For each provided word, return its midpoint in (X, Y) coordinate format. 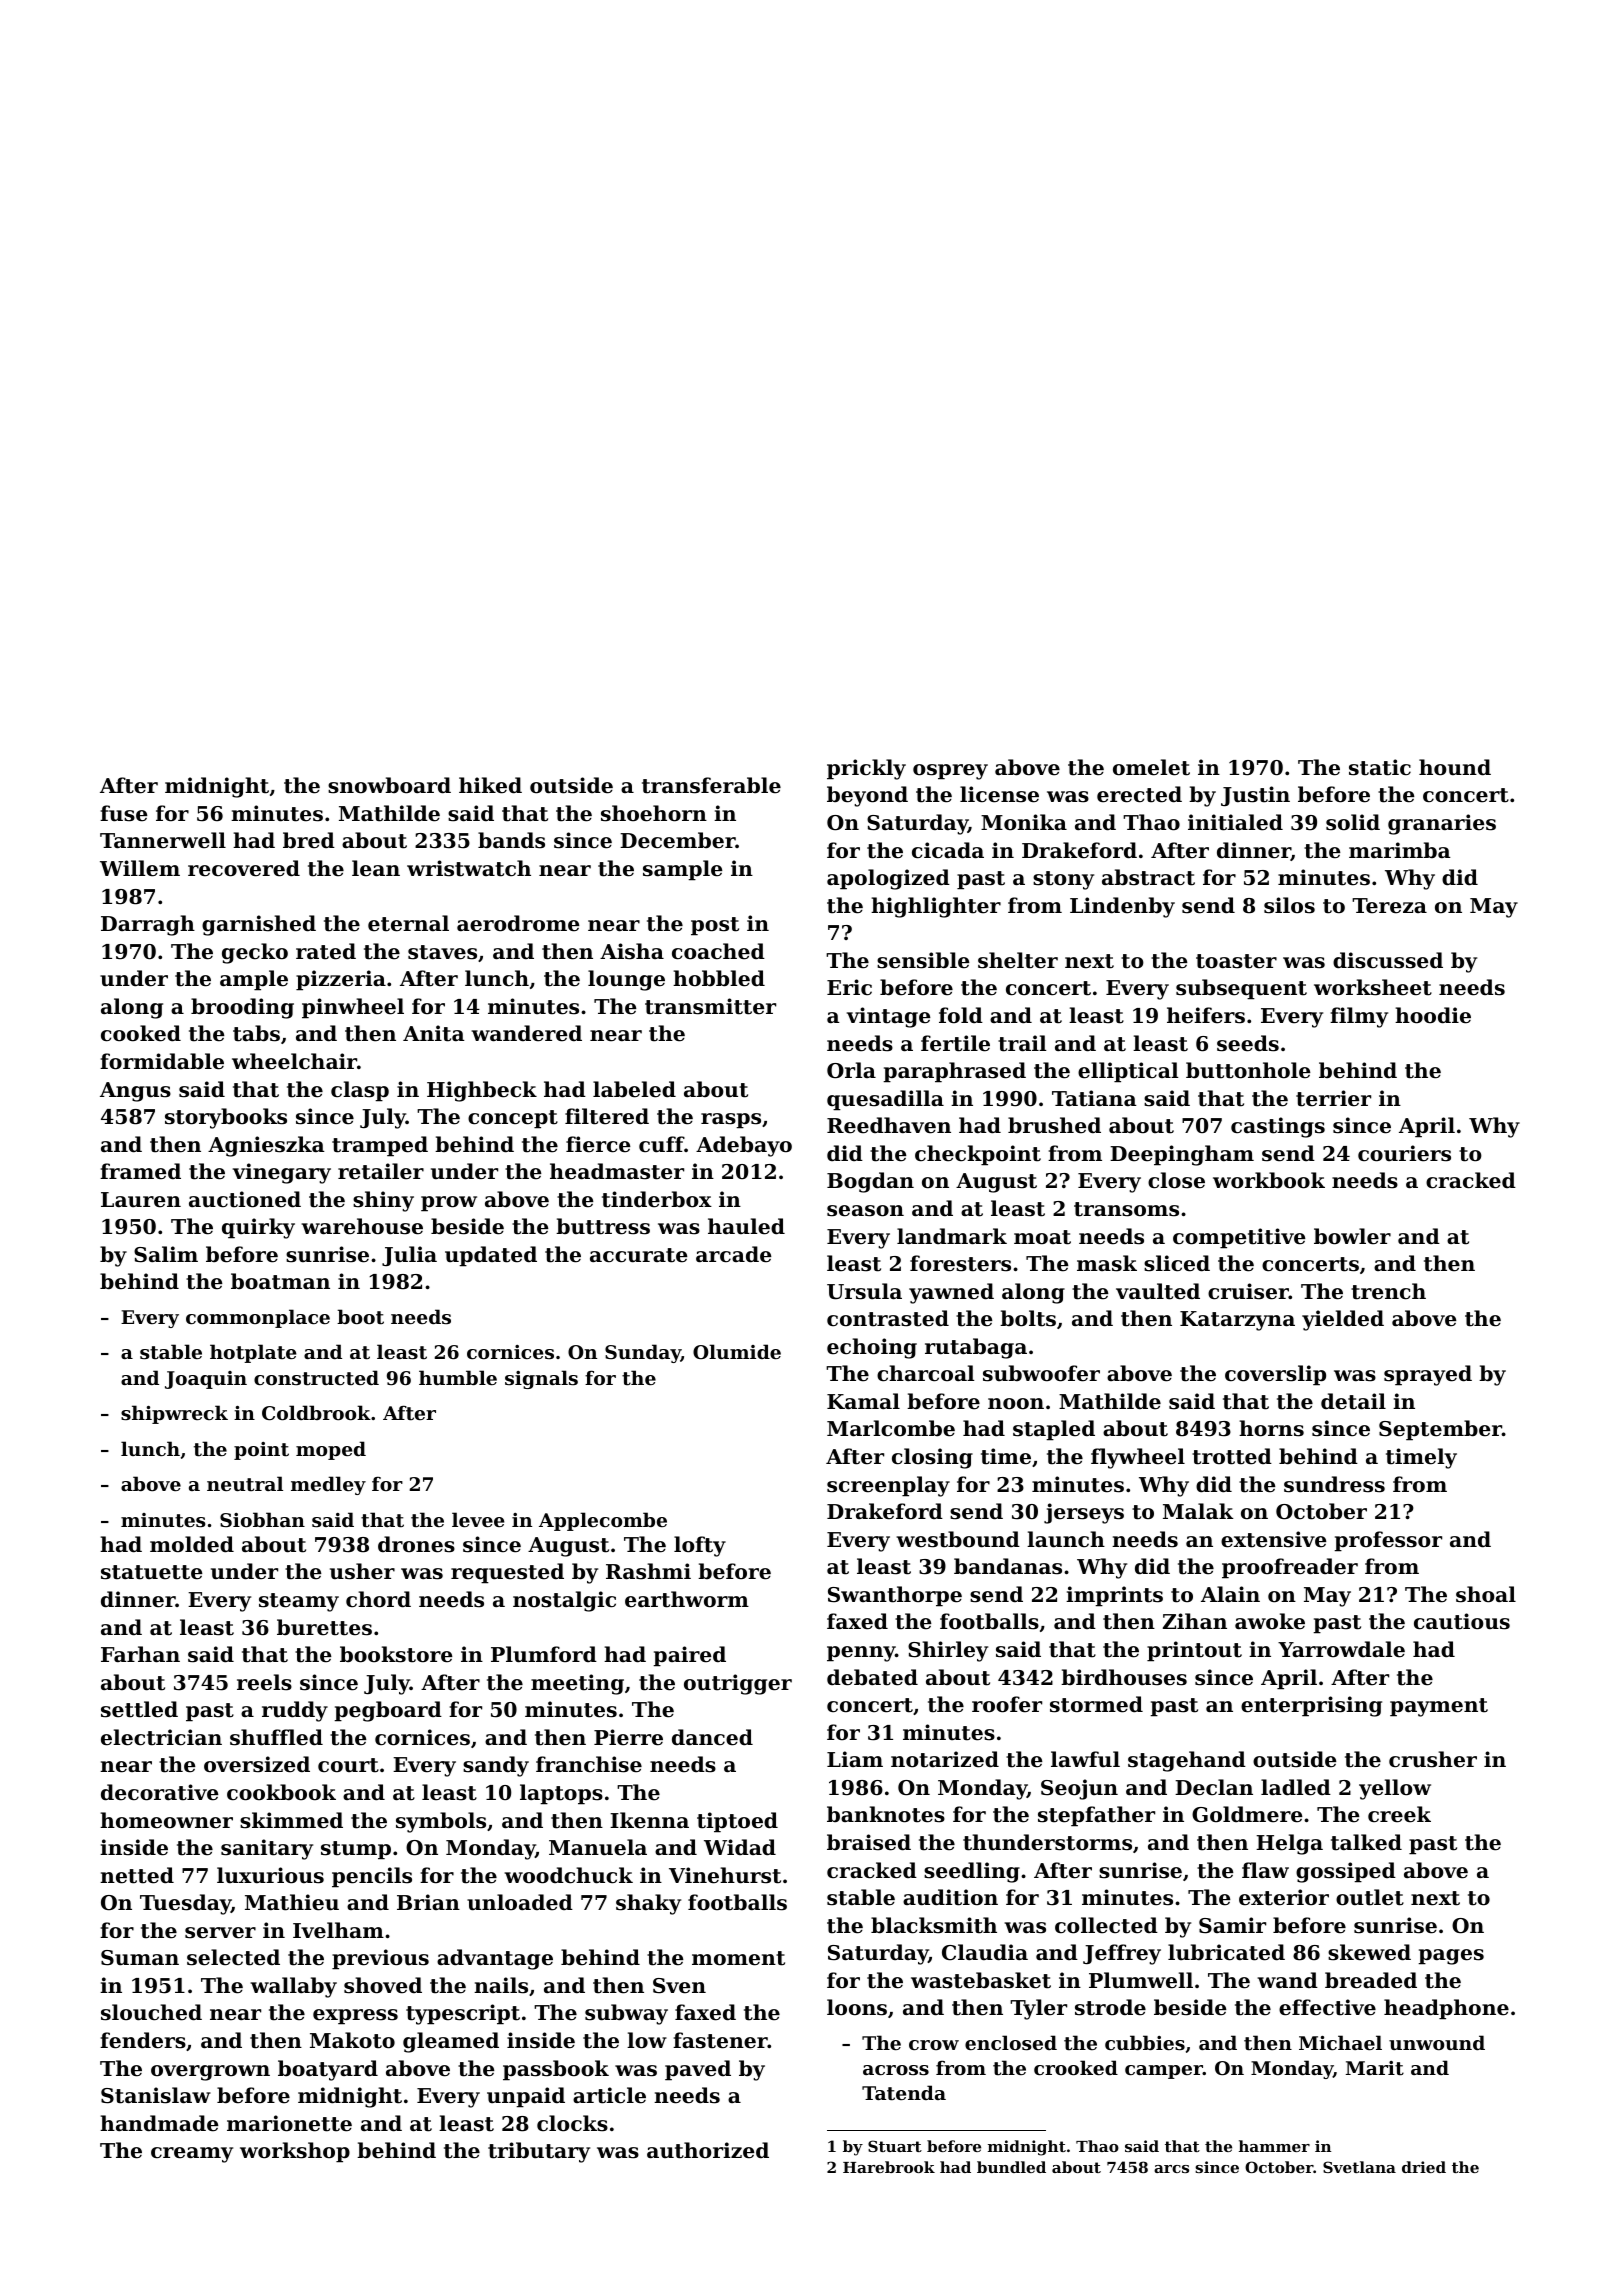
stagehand (1187, 1761)
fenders (143, 2040)
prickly (866, 769)
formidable (162, 1061)
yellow (1395, 1789)
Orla (851, 1070)
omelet (1151, 767)
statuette (151, 1572)
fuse (123, 813)
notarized (945, 1759)
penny (861, 1654)
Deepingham (1182, 1155)
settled (139, 1709)
